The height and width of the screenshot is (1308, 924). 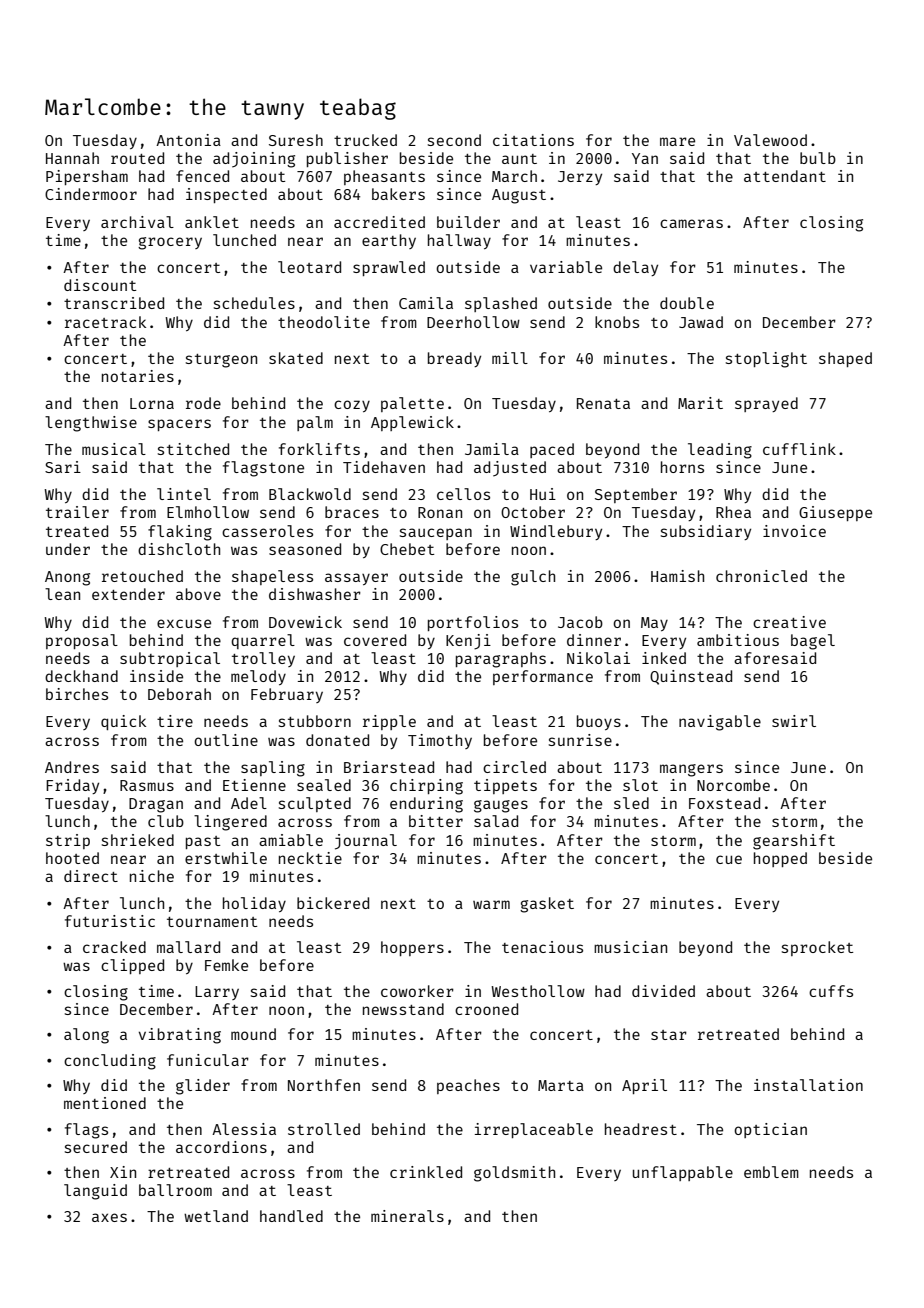 What do you see at coordinates (845, 359) in the screenshot?
I see `shaped` at bounding box center [845, 359].
